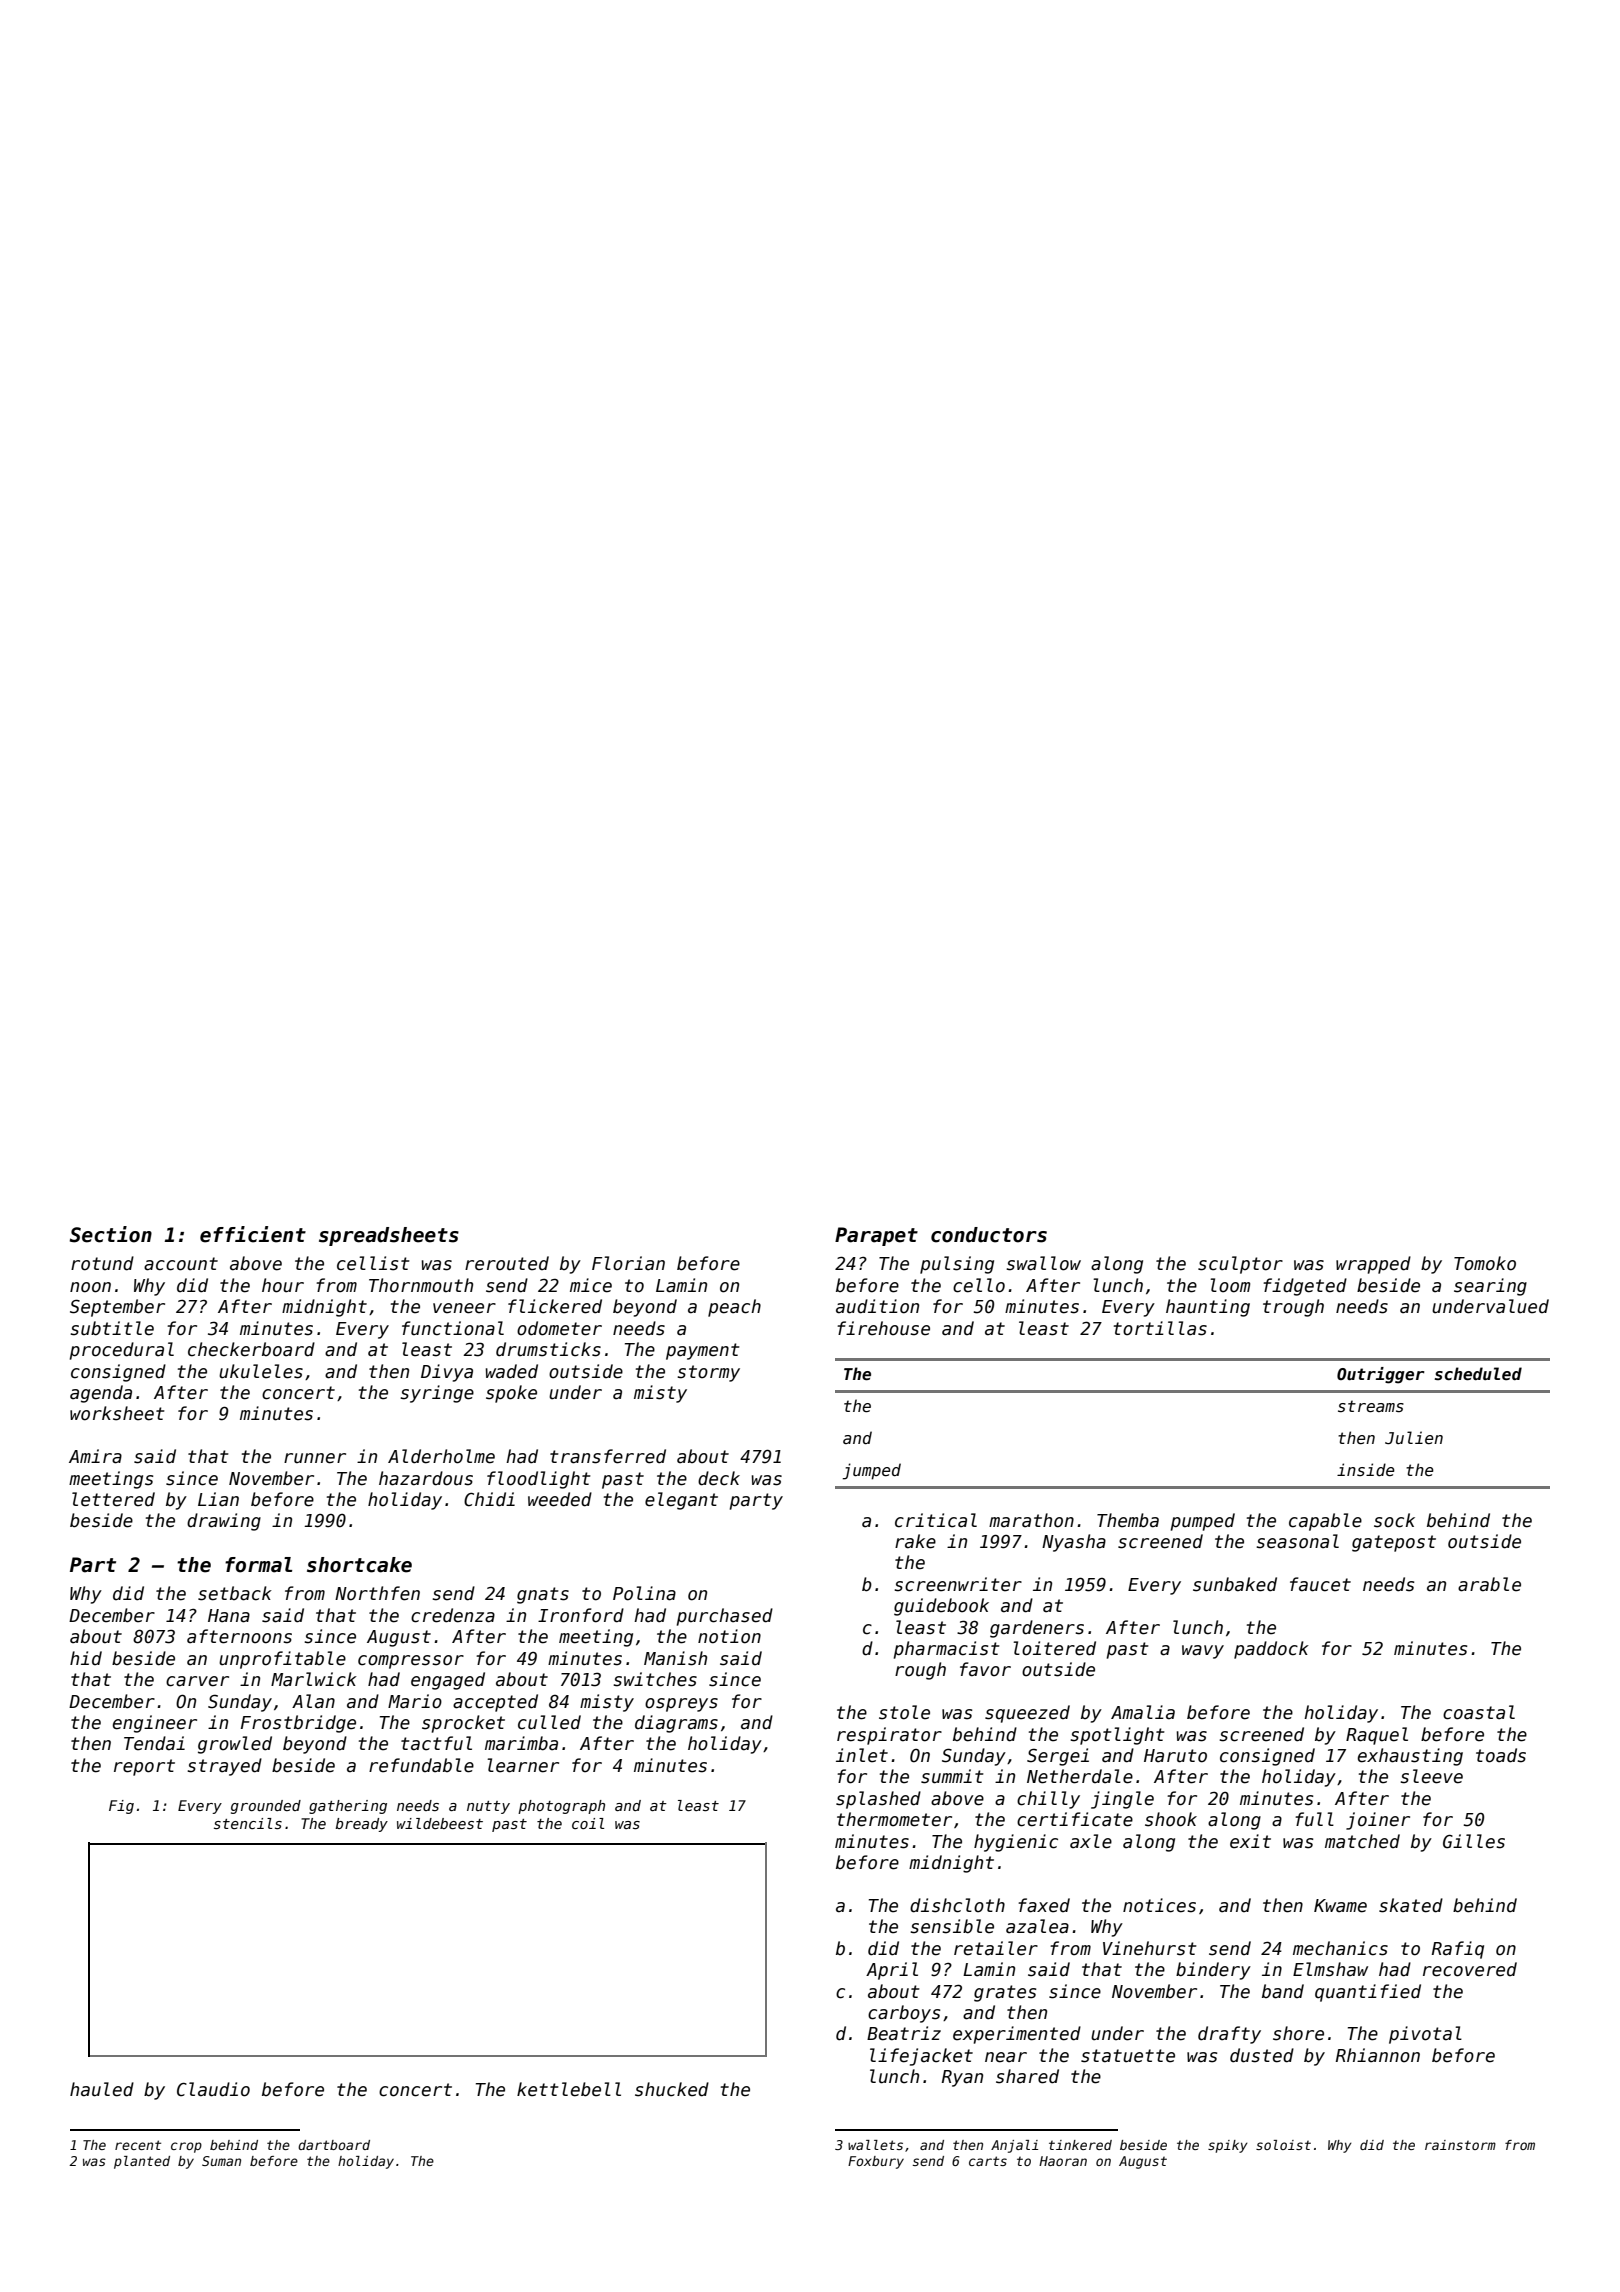  Describe the element at coordinates (989, 1235) in the screenshot. I see `conductors` at that location.
